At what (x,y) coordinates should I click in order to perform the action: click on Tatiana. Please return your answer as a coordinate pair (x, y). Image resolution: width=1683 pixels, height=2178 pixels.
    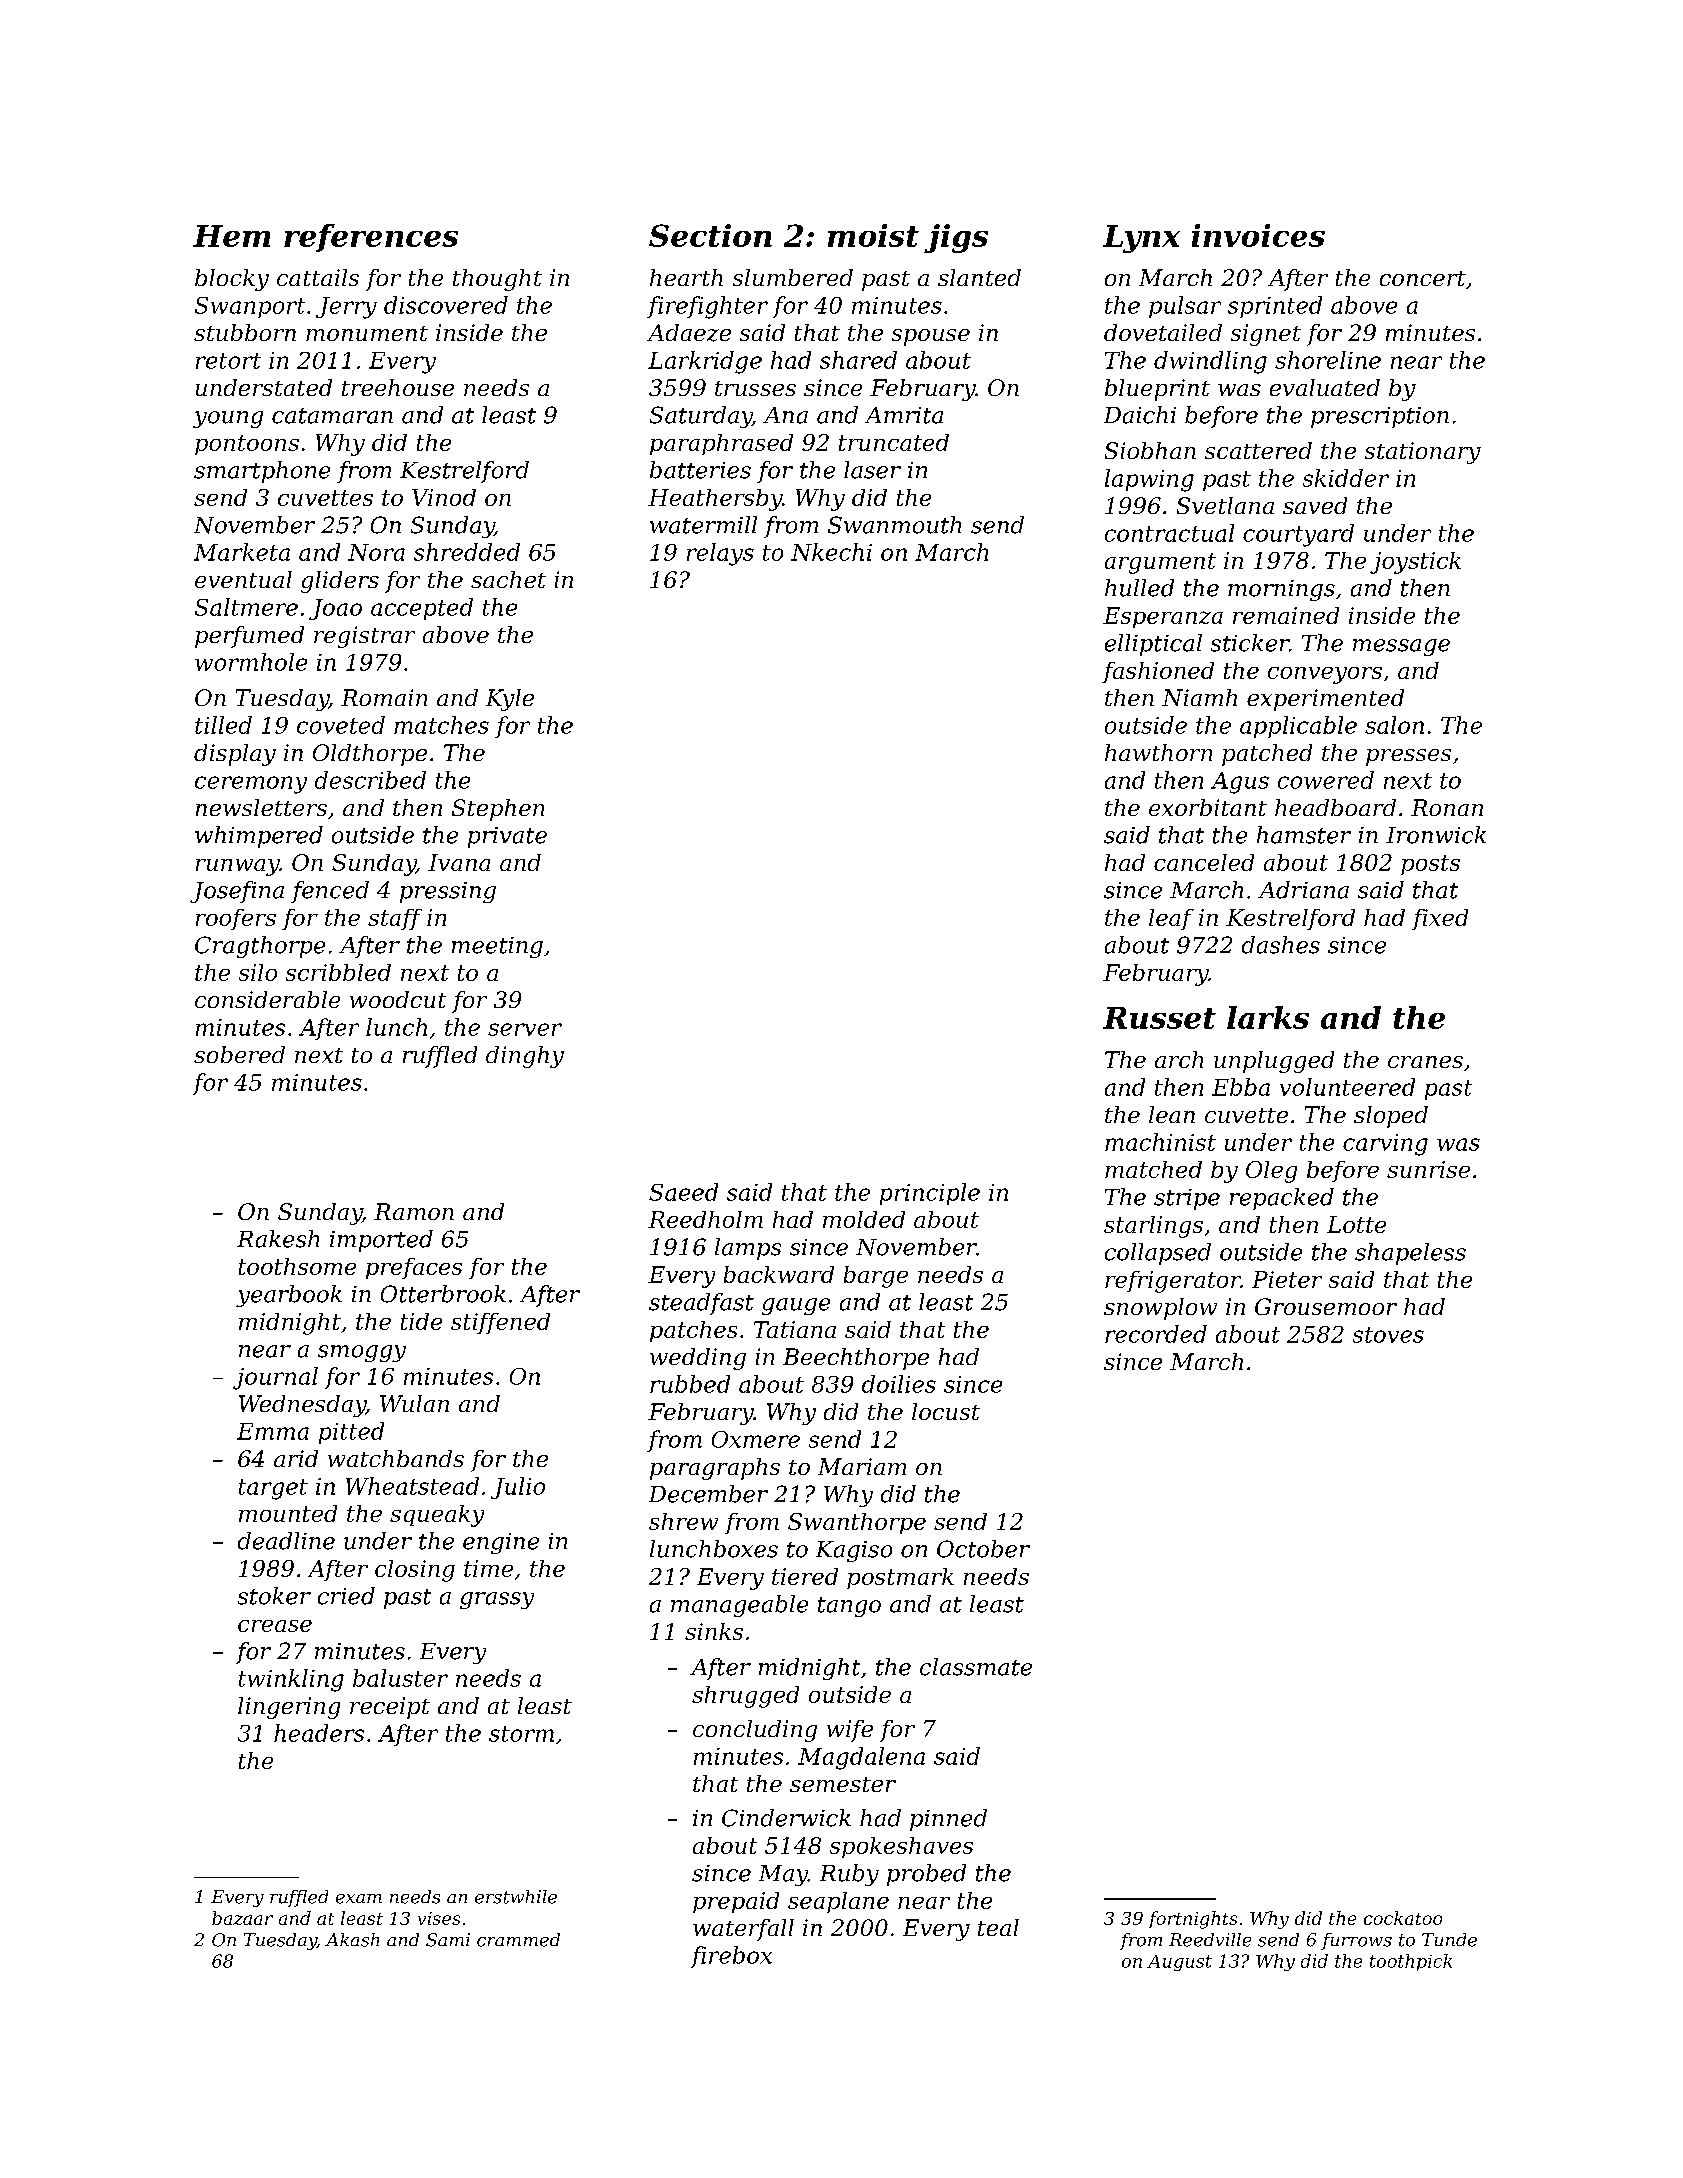
    Looking at the image, I should click on (795, 1329).
